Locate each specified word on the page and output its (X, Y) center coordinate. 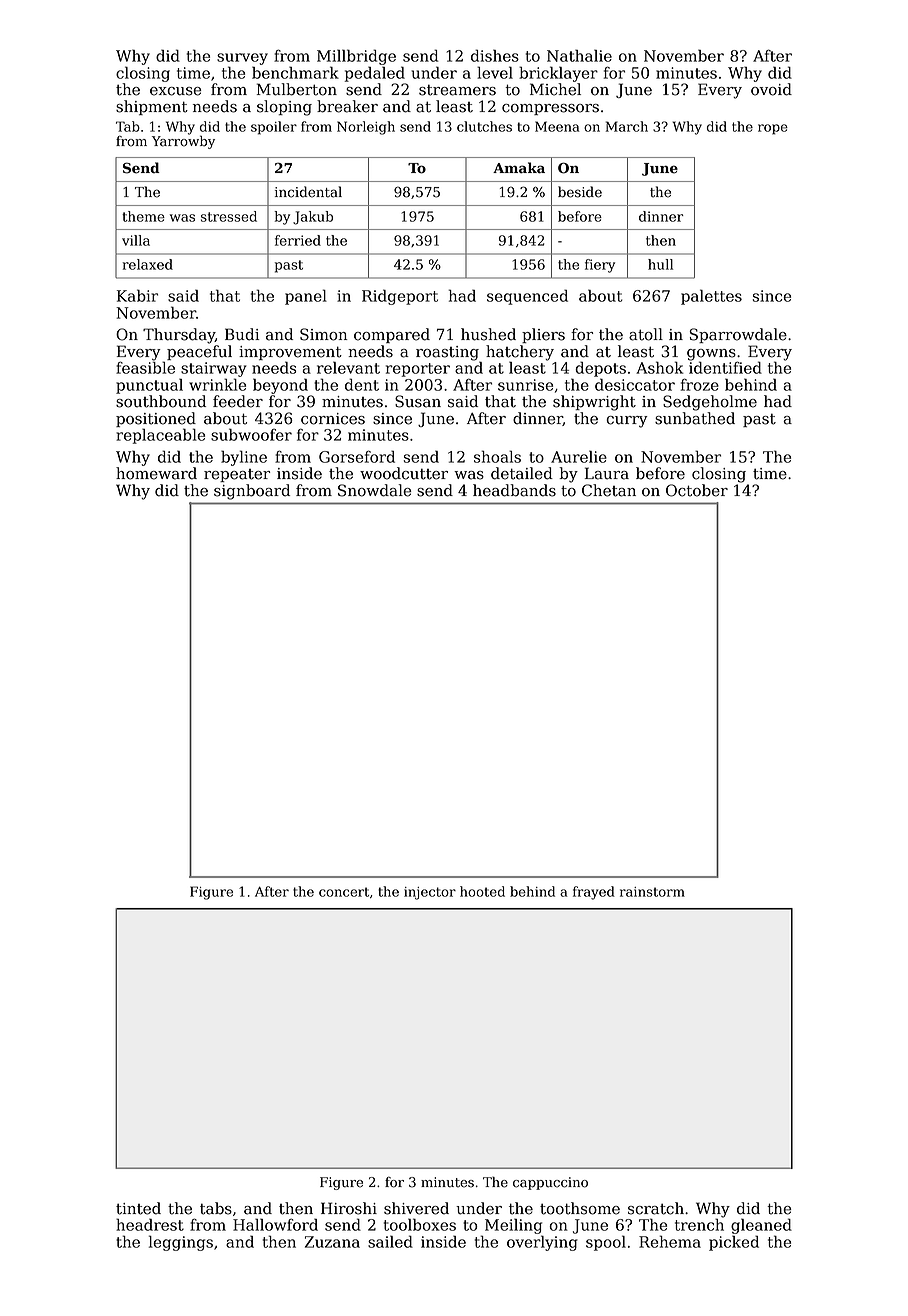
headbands (514, 490)
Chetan (609, 490)
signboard (252, 492)
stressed (229, 216)
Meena (557, 126)
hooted (482, 891)
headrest (150, 1224)
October (697, 490)
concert (344, 892)
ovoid (771, 89)
